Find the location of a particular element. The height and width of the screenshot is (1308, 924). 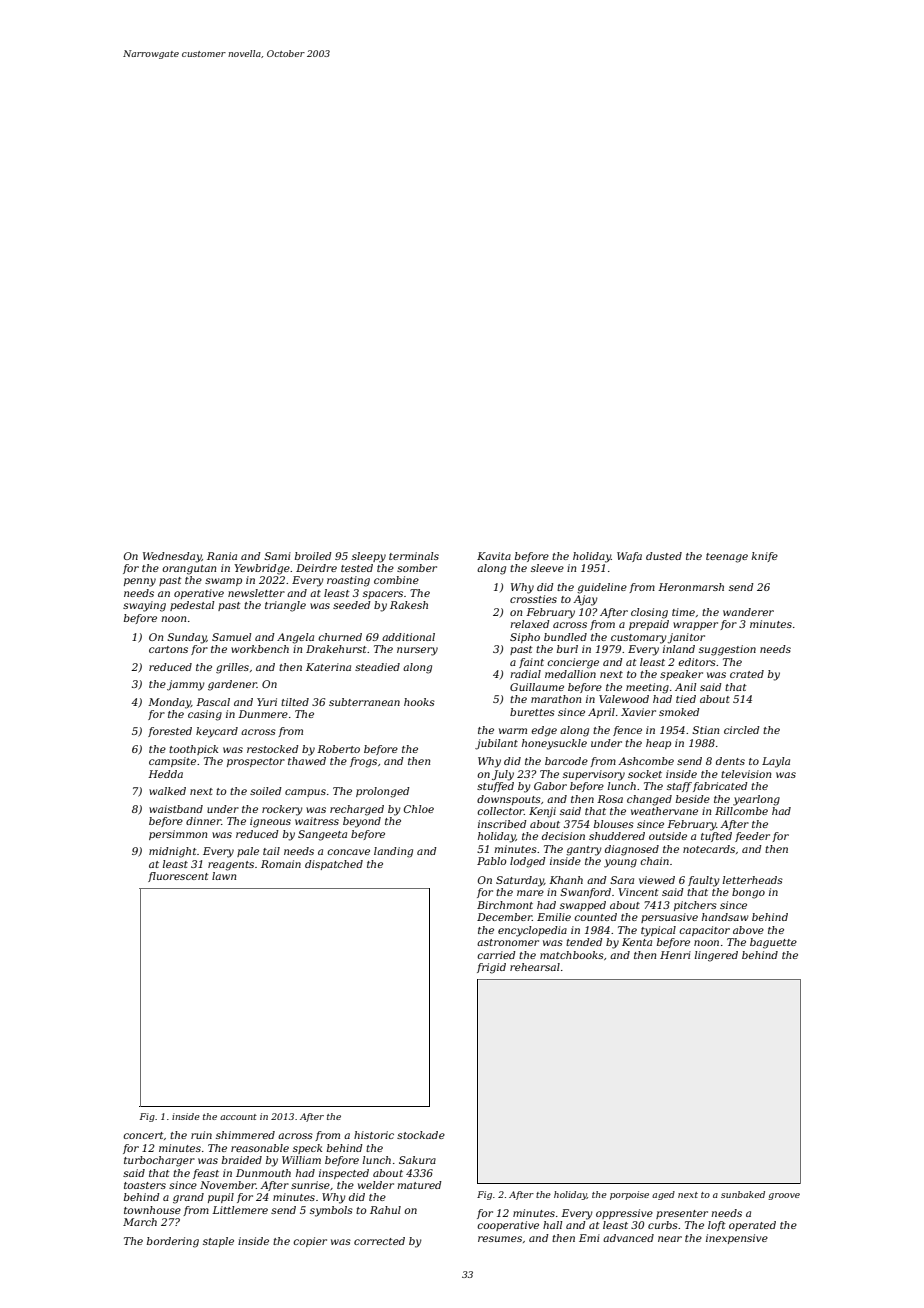

igneous is located at coordinates (270, 822).
